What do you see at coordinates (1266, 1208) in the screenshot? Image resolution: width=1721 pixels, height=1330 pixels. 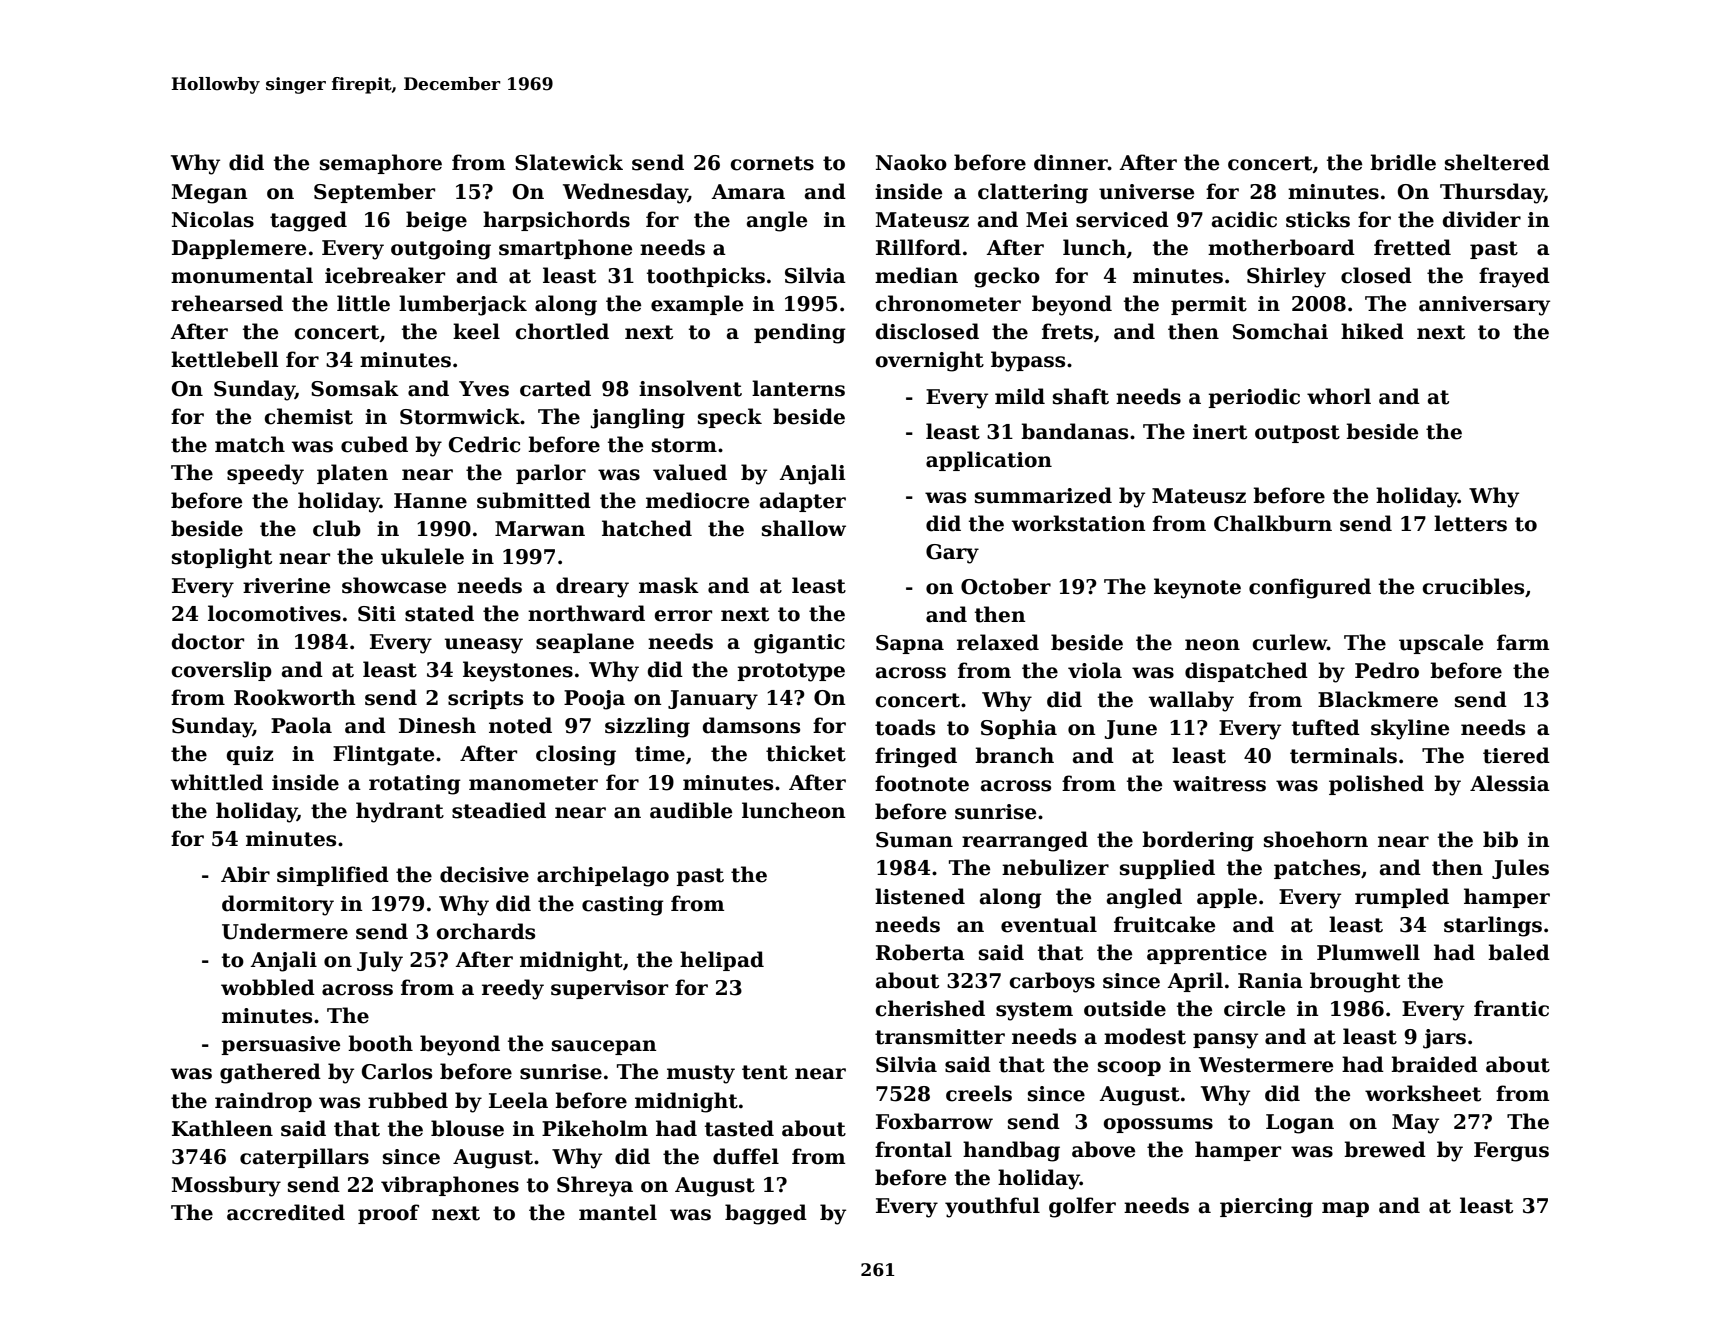 I see `piercing` at bounding box center [1266, 1208].
